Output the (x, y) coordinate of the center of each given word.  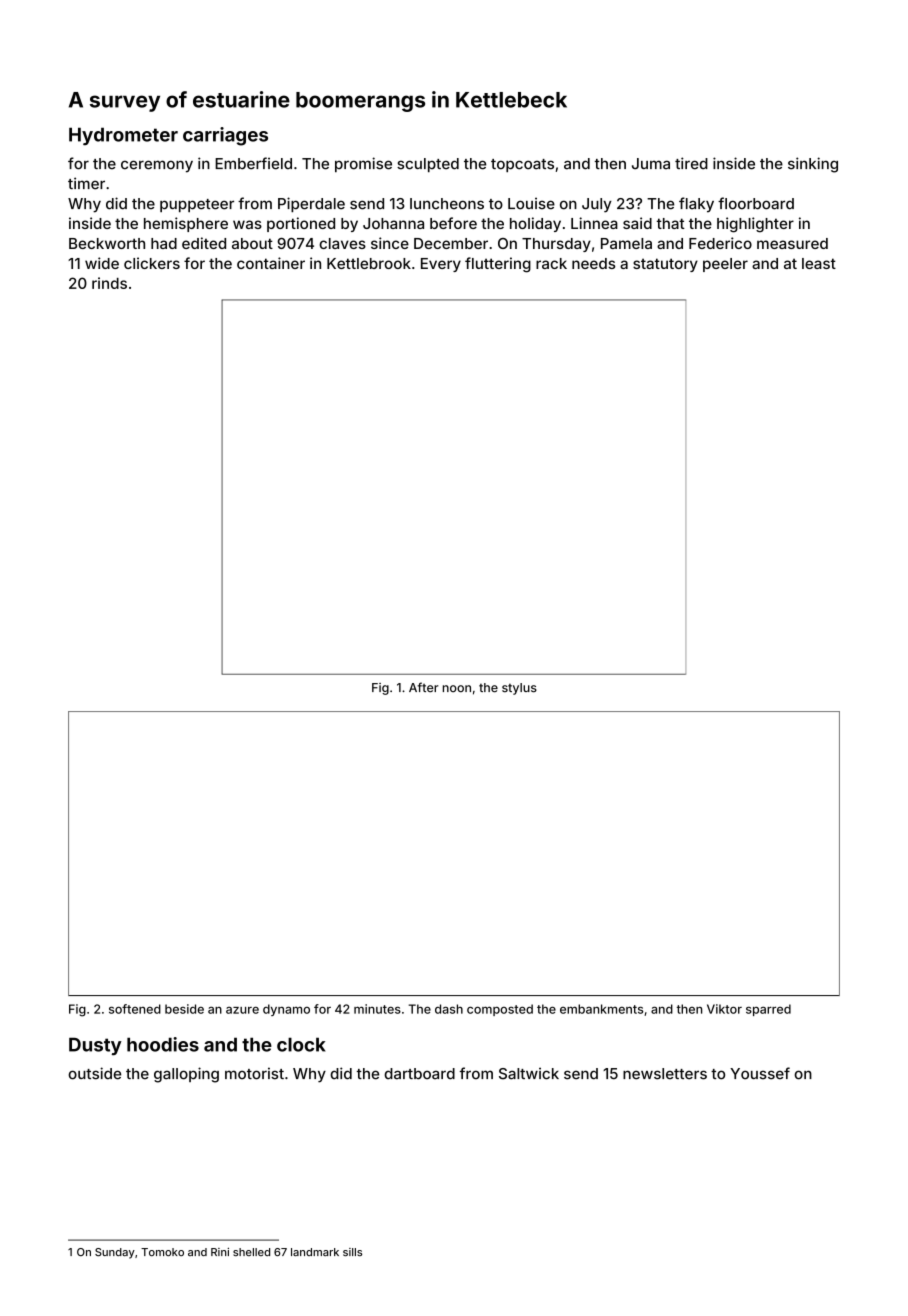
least (819, 263)
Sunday (115, 1253)
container (271, 263)
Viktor (724, 1009)
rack (551, 263)
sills (352, 1252)
